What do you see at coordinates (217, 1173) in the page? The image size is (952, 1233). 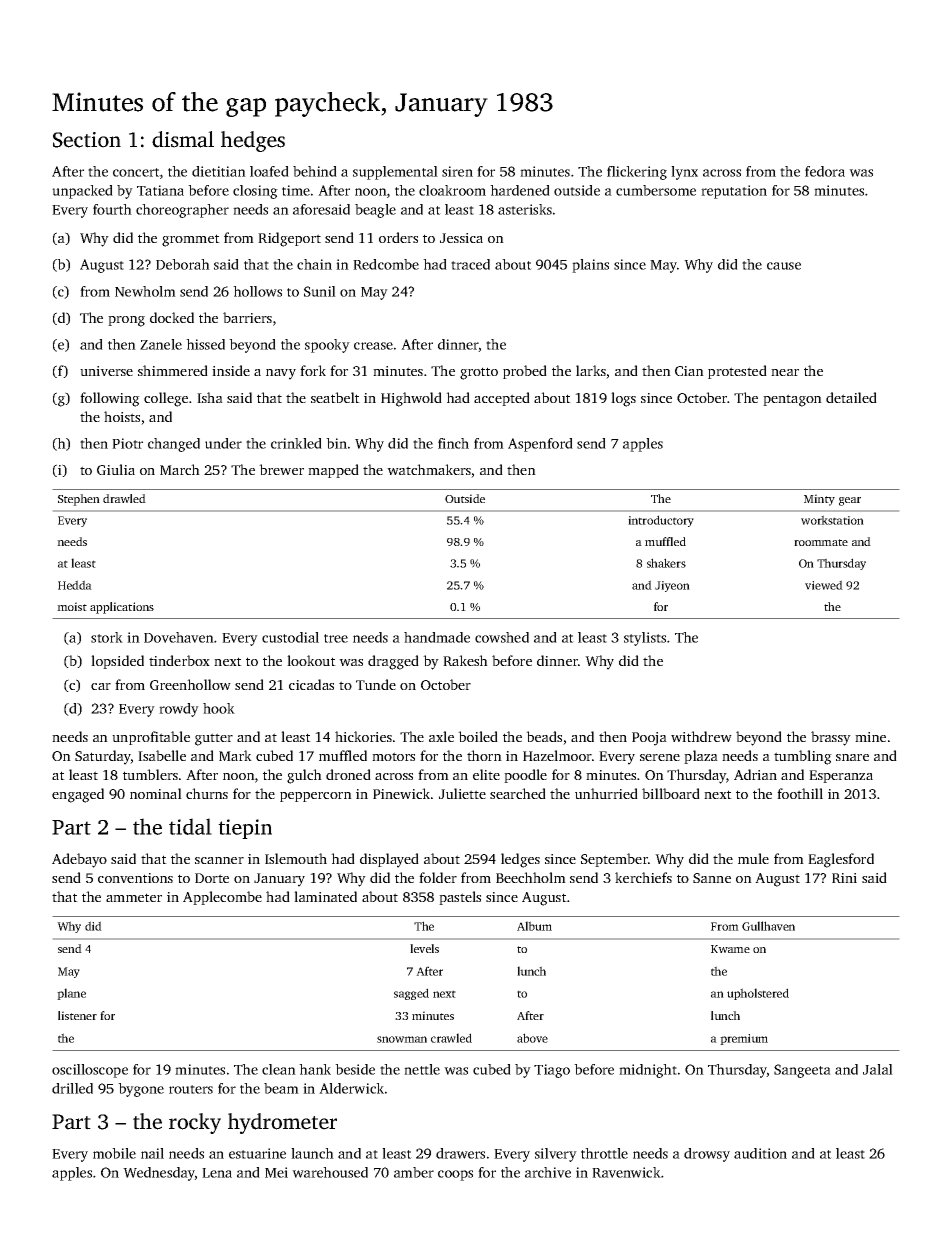 I see `Lena` at bounding box center [217, 1173].
